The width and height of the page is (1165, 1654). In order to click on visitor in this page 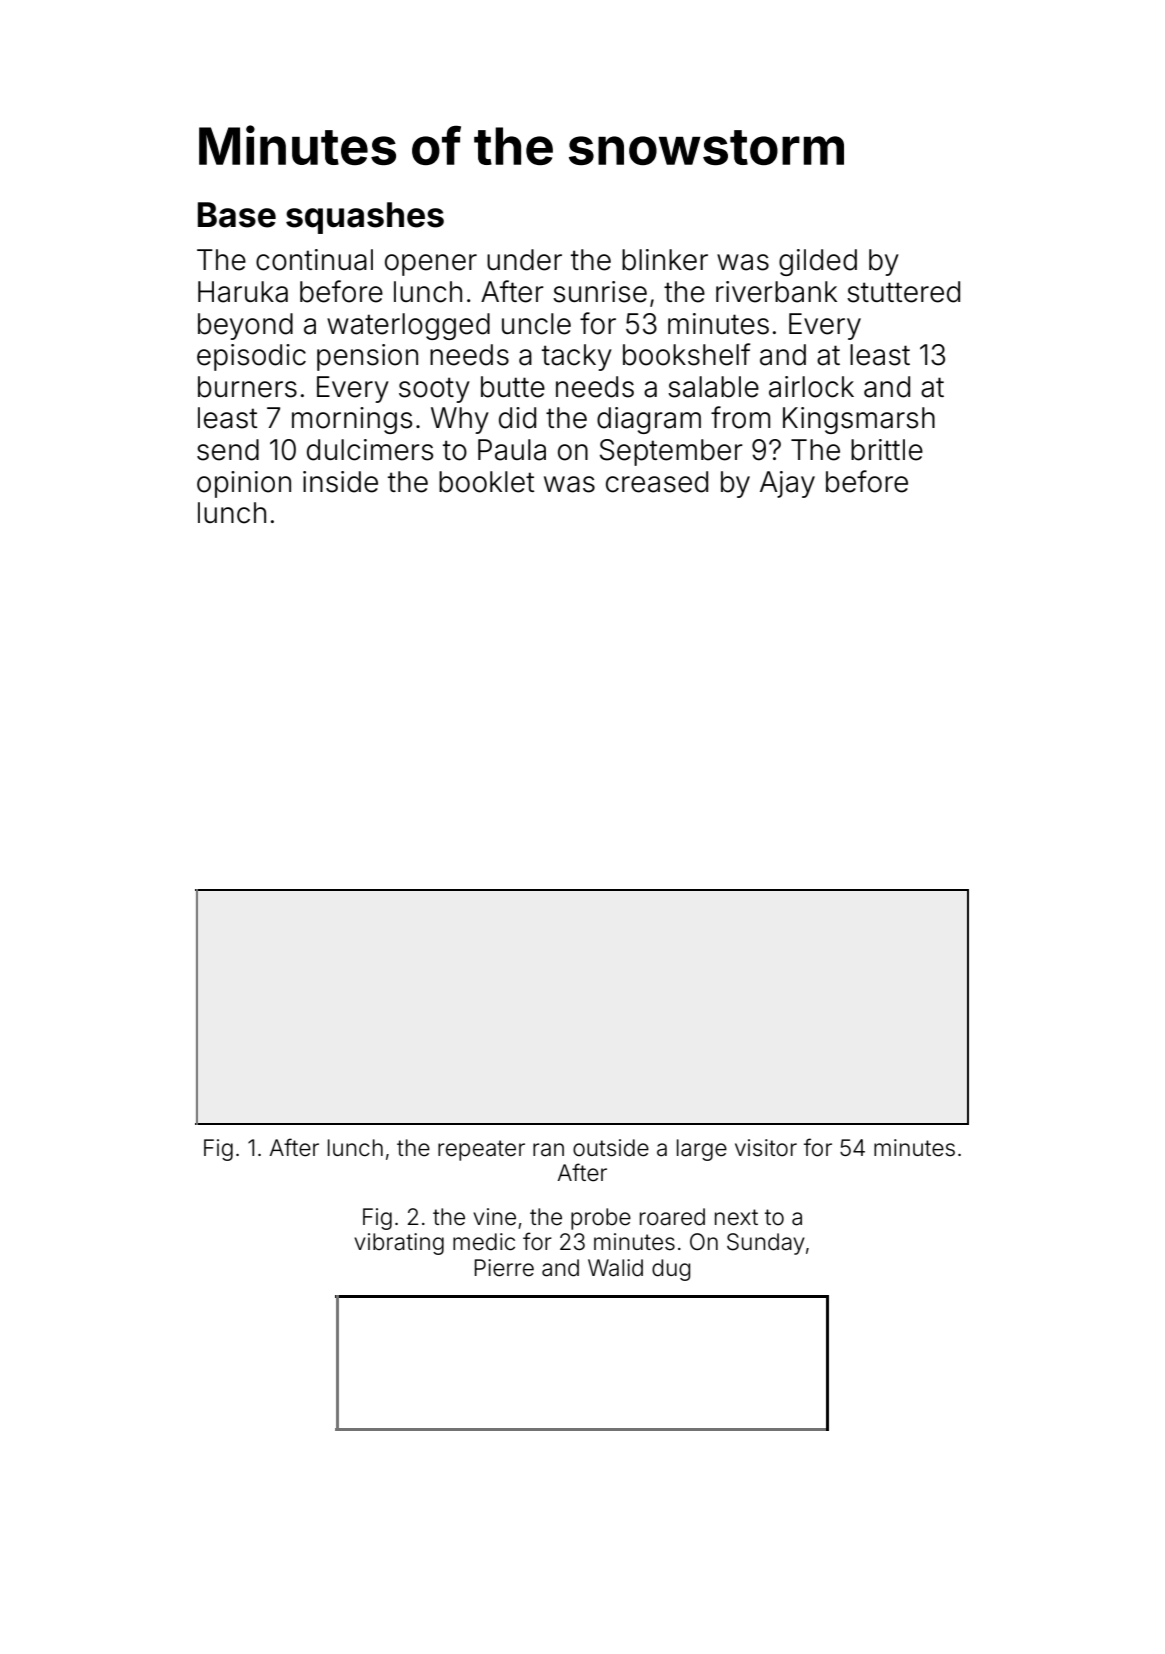, I will do `click(766, 1148)`.
